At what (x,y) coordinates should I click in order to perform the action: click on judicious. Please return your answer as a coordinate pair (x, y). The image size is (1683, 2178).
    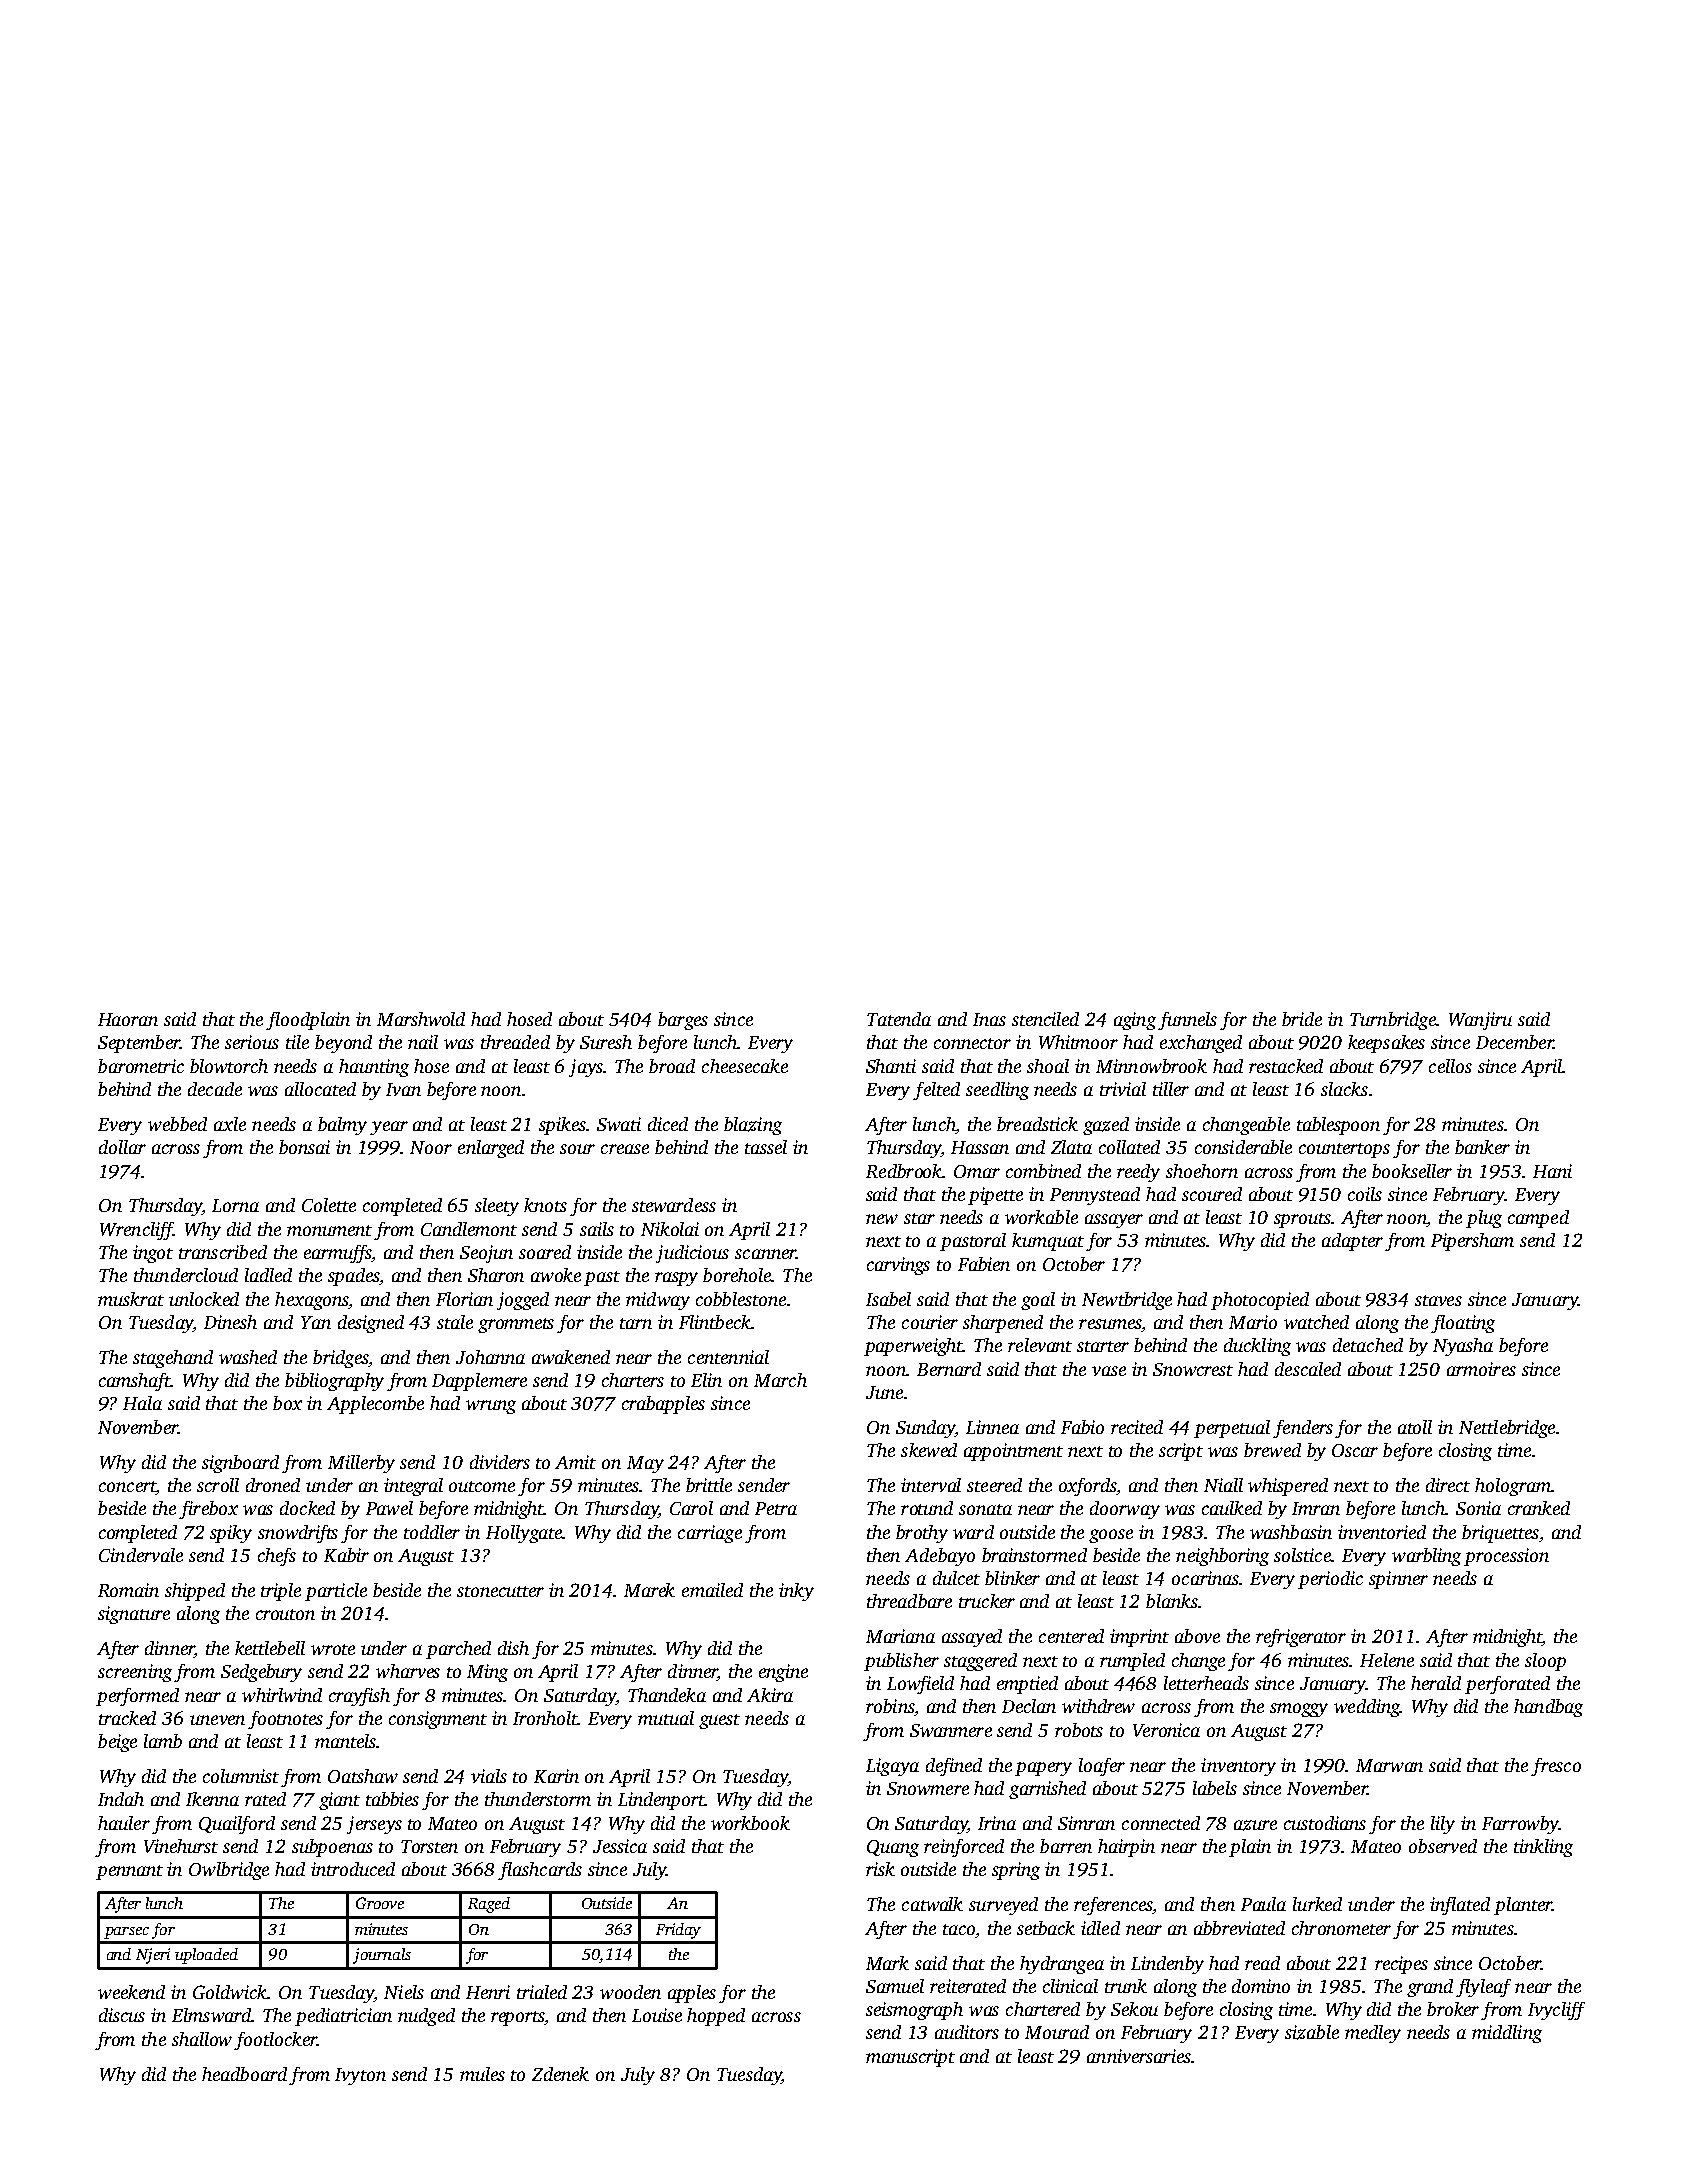
    Looking at the image, I should click on (692, 1254).
